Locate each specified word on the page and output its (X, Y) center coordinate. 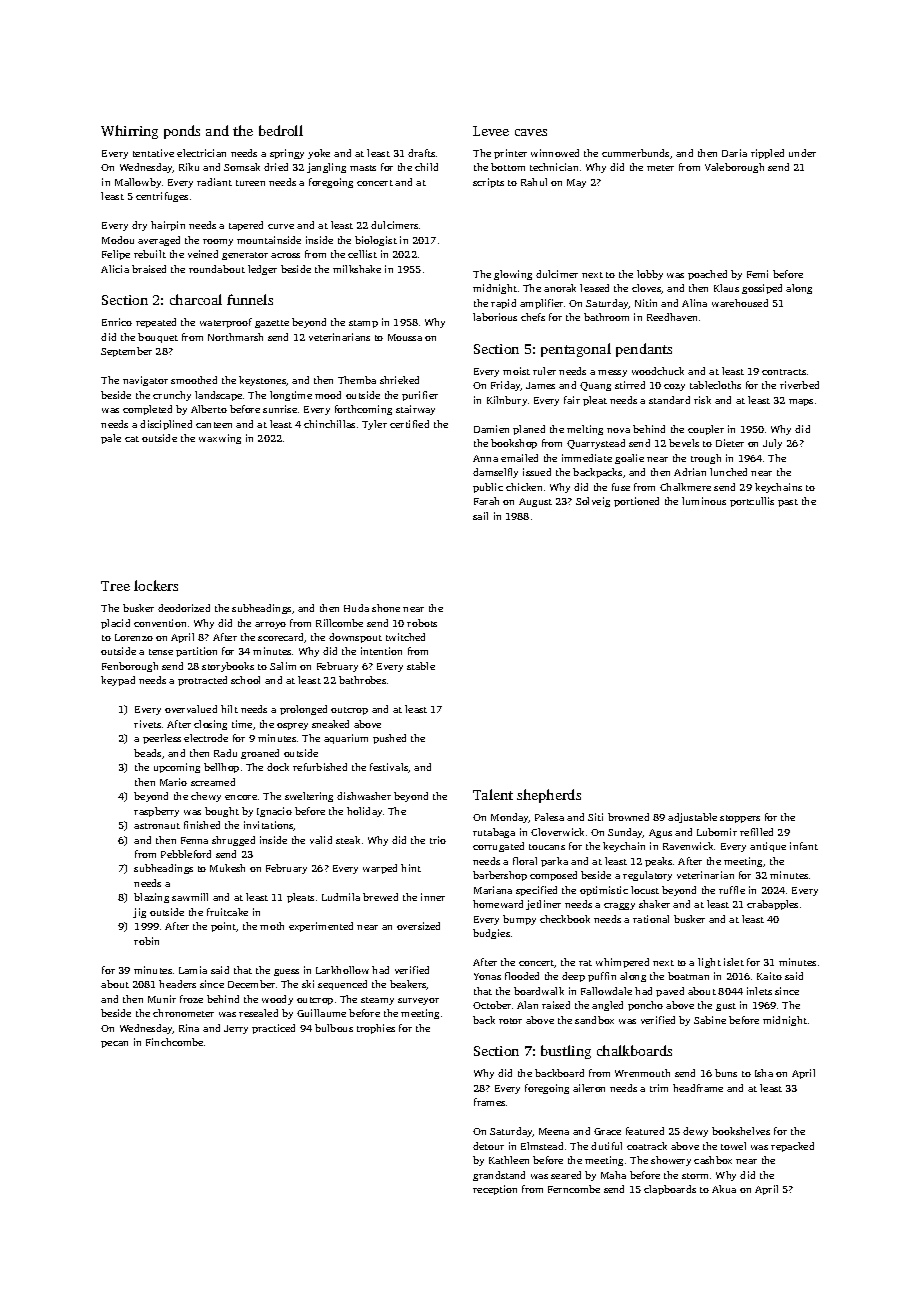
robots (422, 623)
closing (210, 725)
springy (287, 154)
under (802, 153)
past (788, 503)
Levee (491, 131)
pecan (114, 1044)
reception (495, 1190)
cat (132, 439)
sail (480, 516)
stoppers (740, 819)
